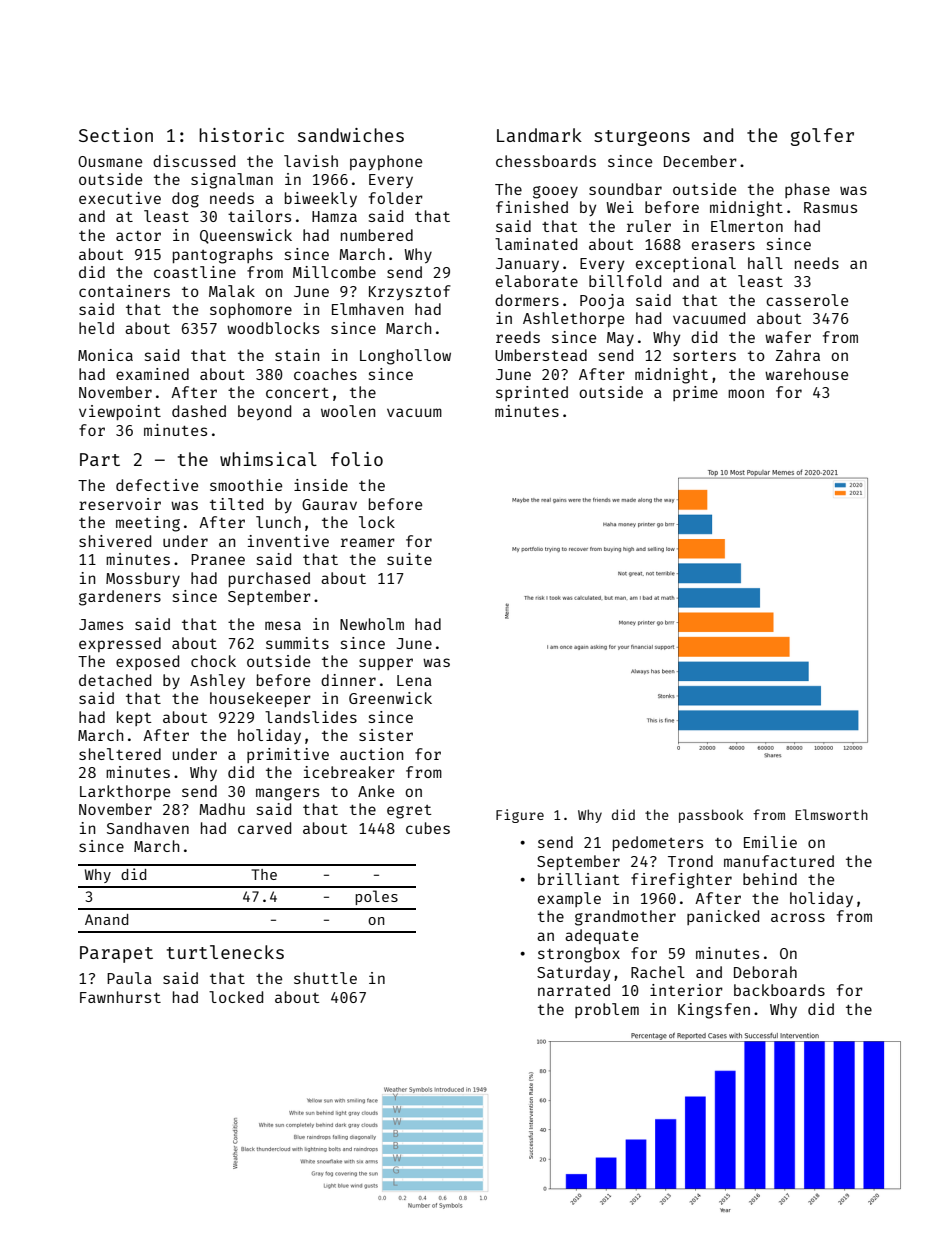  What do you see at coordinates (539, 135) in the screenshot?
I see `Landmark` at bounding box center [539, 135].
